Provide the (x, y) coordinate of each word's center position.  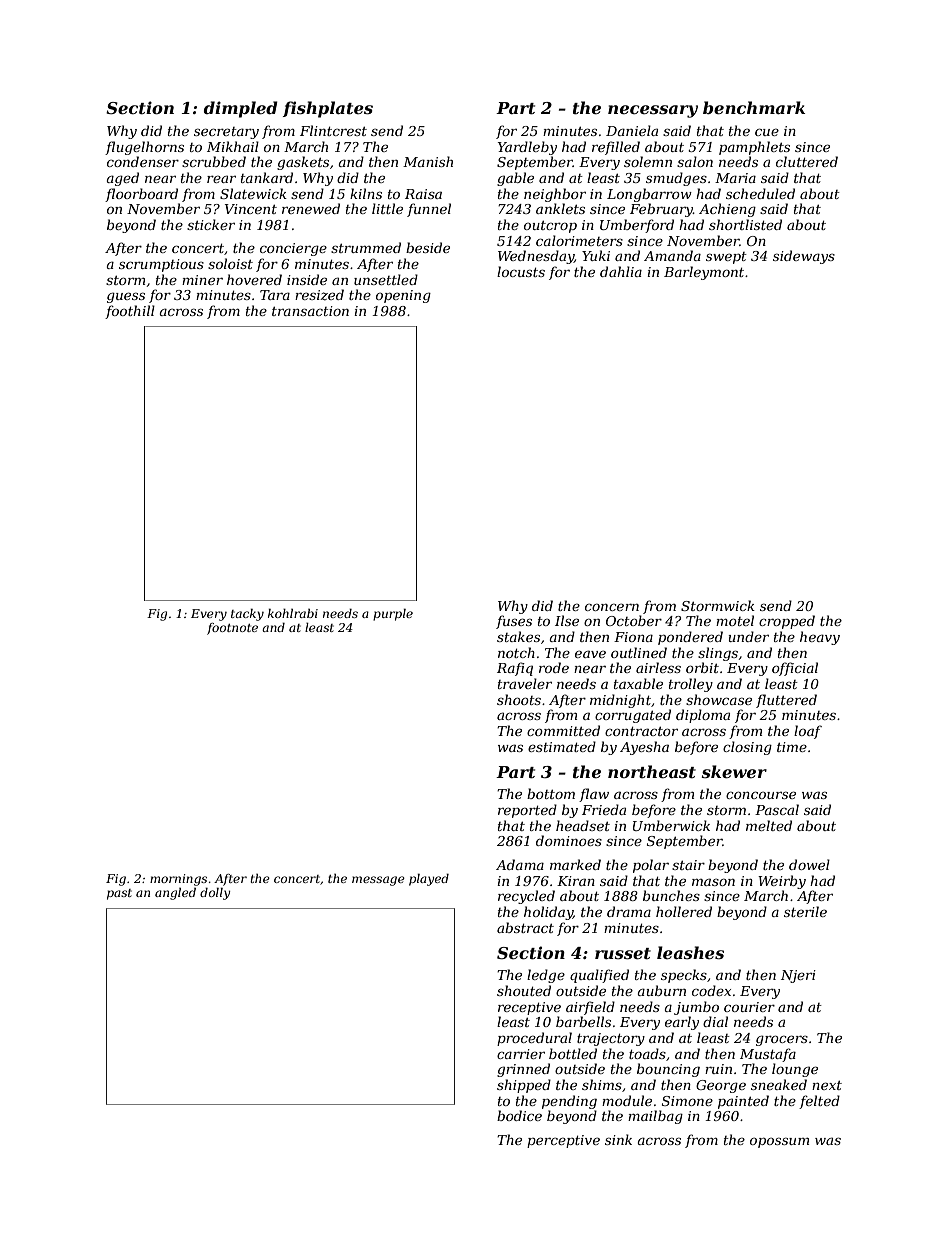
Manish (428, 161)
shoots (519, 699)
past (119, 894)
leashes (690, 952)
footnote (232, 629)
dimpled (241, 109)
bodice (519, 1115)
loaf (808, 732)
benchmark (754, 107)
